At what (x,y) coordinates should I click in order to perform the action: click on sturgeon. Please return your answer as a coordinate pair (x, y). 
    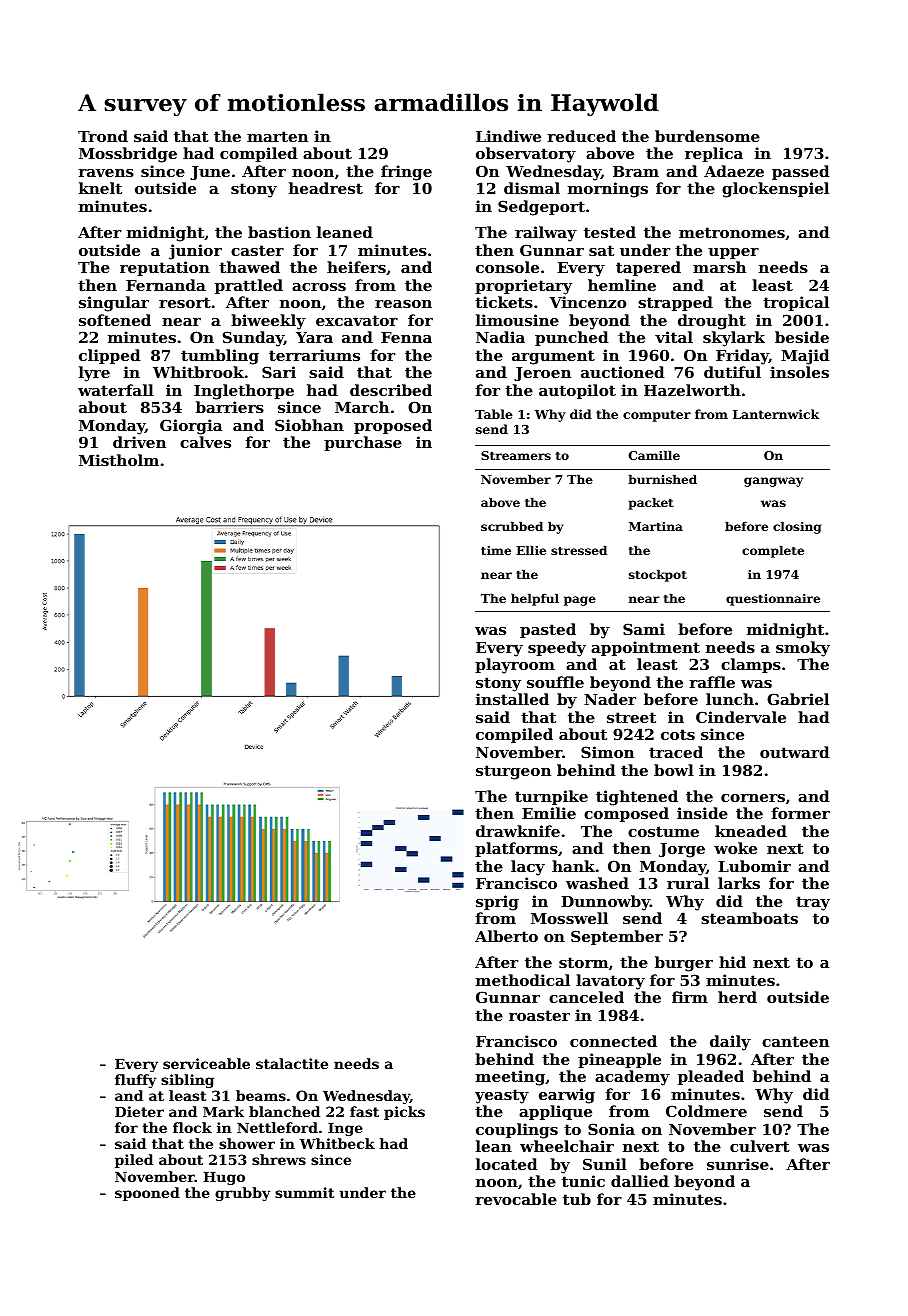
    Looking at the image, I should click on (513, 772).
